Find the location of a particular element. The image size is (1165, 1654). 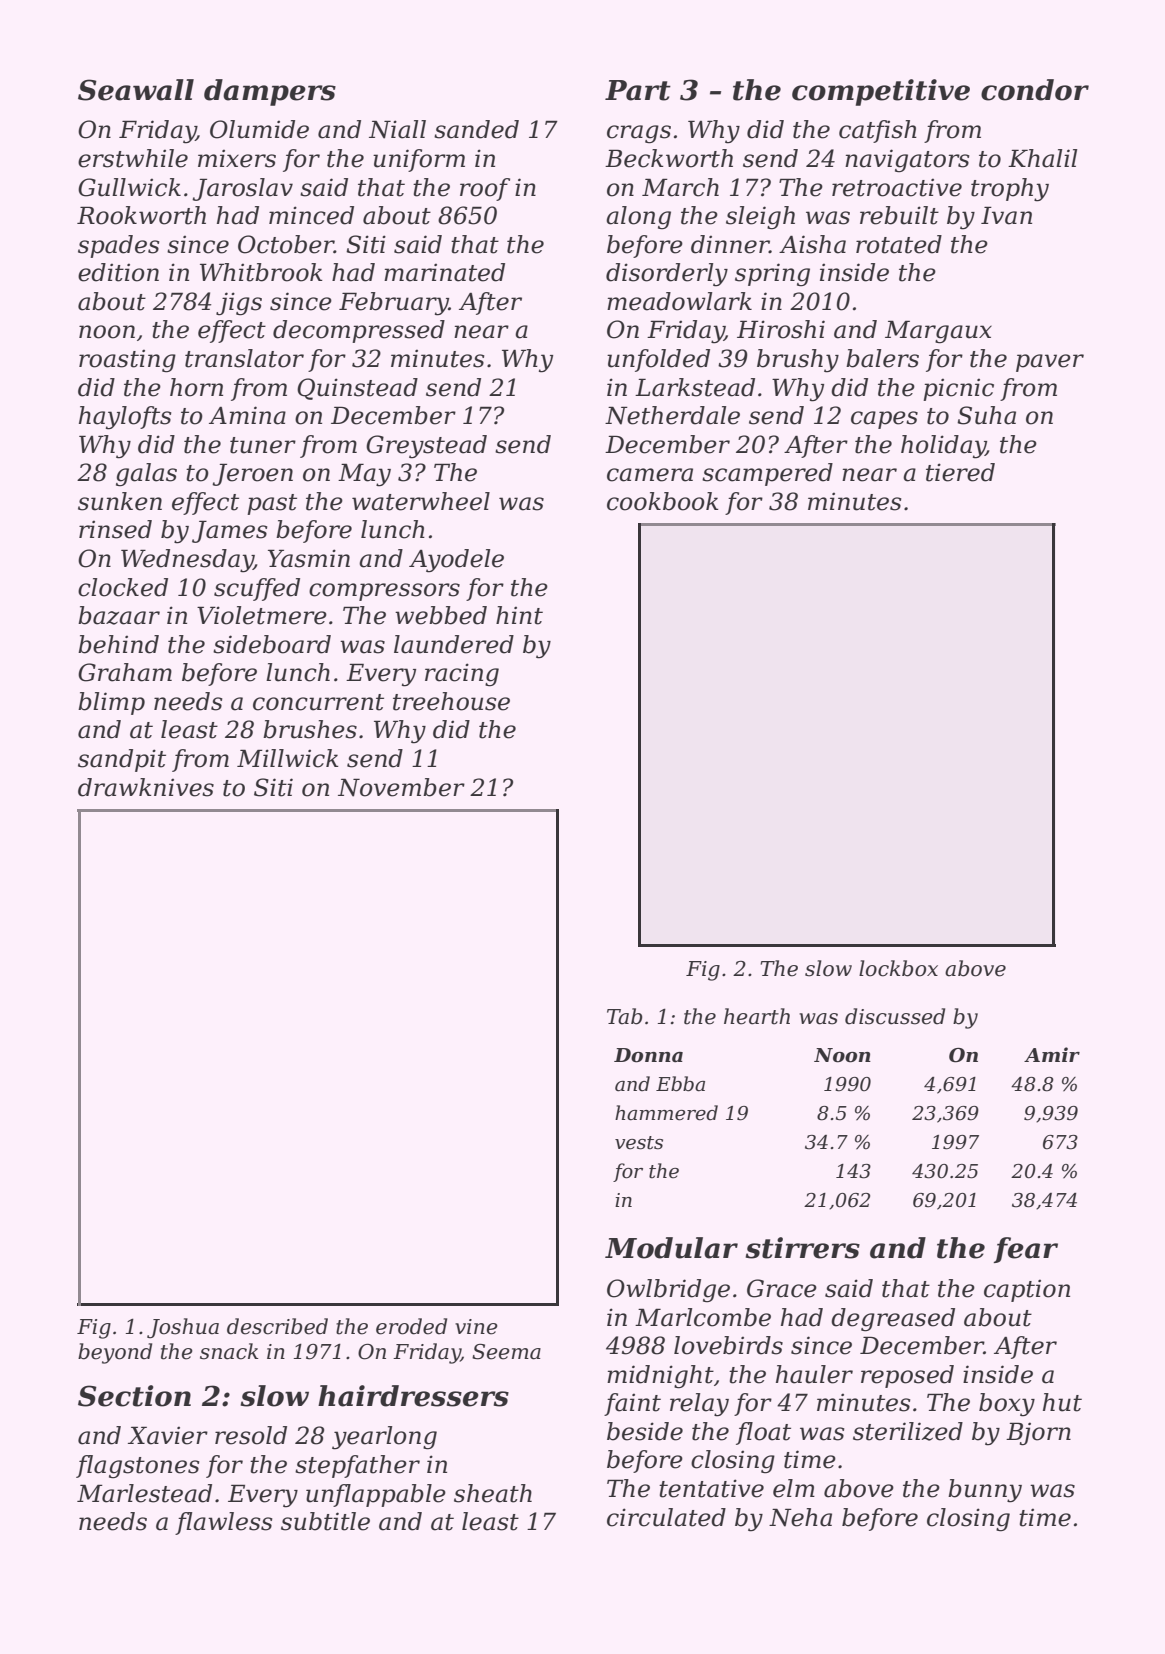

tuner is located at coordinates (263, 445).
